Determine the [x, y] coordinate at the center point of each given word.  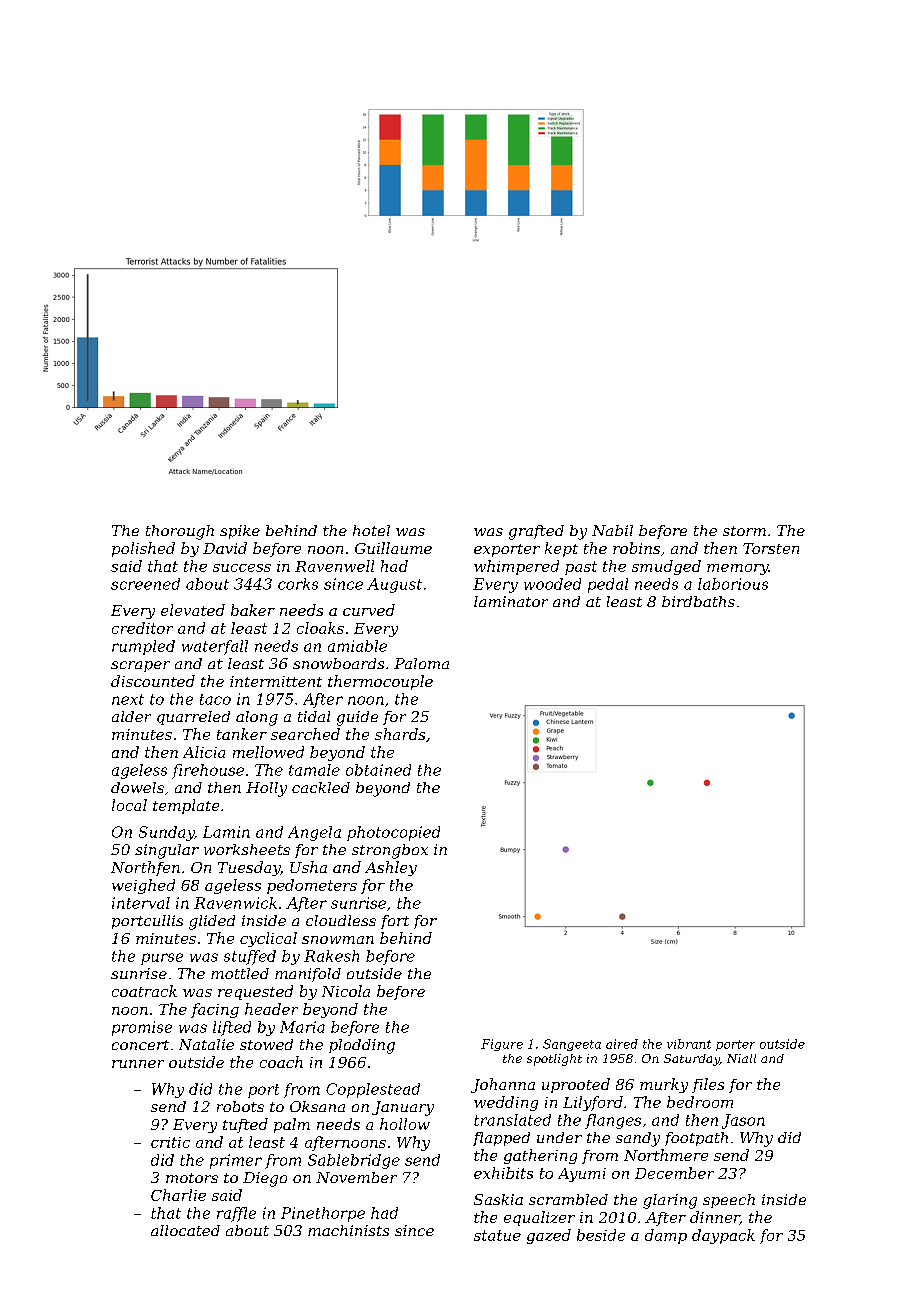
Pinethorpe [323, 1214]
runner [138, 1064]
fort [395, 922]
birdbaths [698, 601]
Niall [741, 1058]
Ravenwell [334, 566]
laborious [733, 584]
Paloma [421, 663]
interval [141, 903]
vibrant [689, 1044]
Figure [502, 1045]
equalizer [539, 1218]
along [257, 718]
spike [240, 532]
